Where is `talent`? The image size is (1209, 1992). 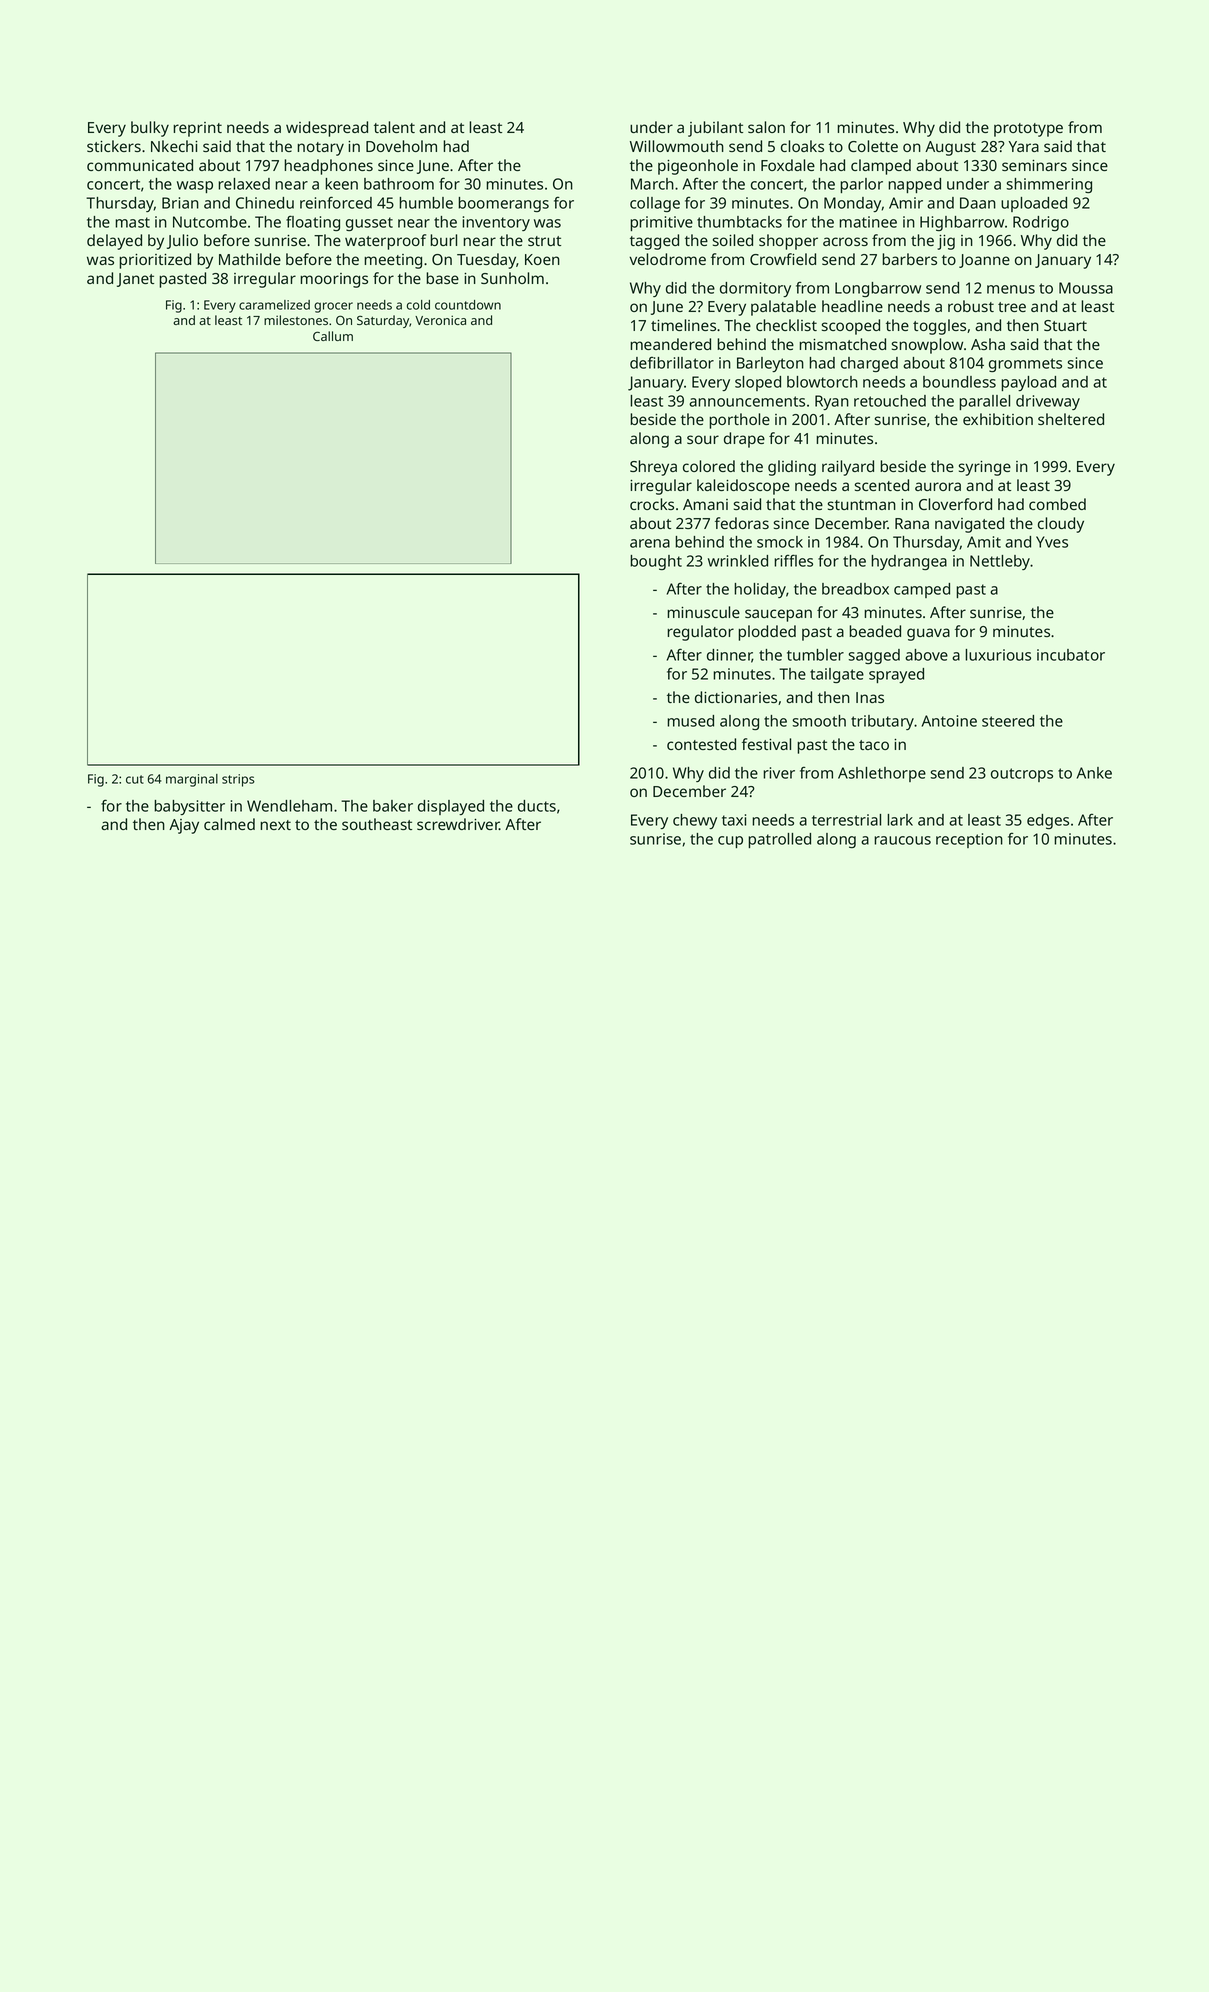 talent is located at coordinates (394, 127).
